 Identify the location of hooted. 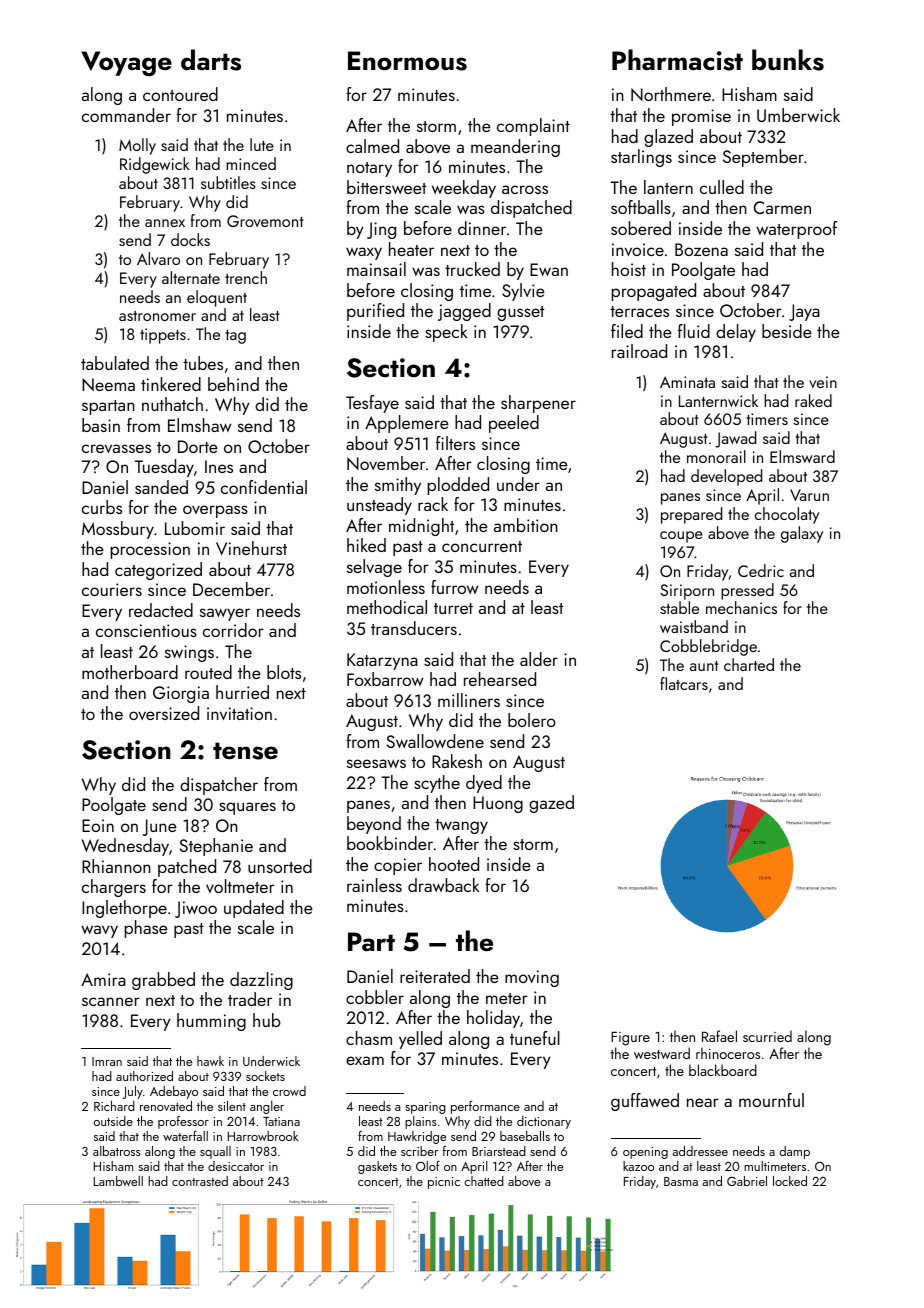
(454, 864).
